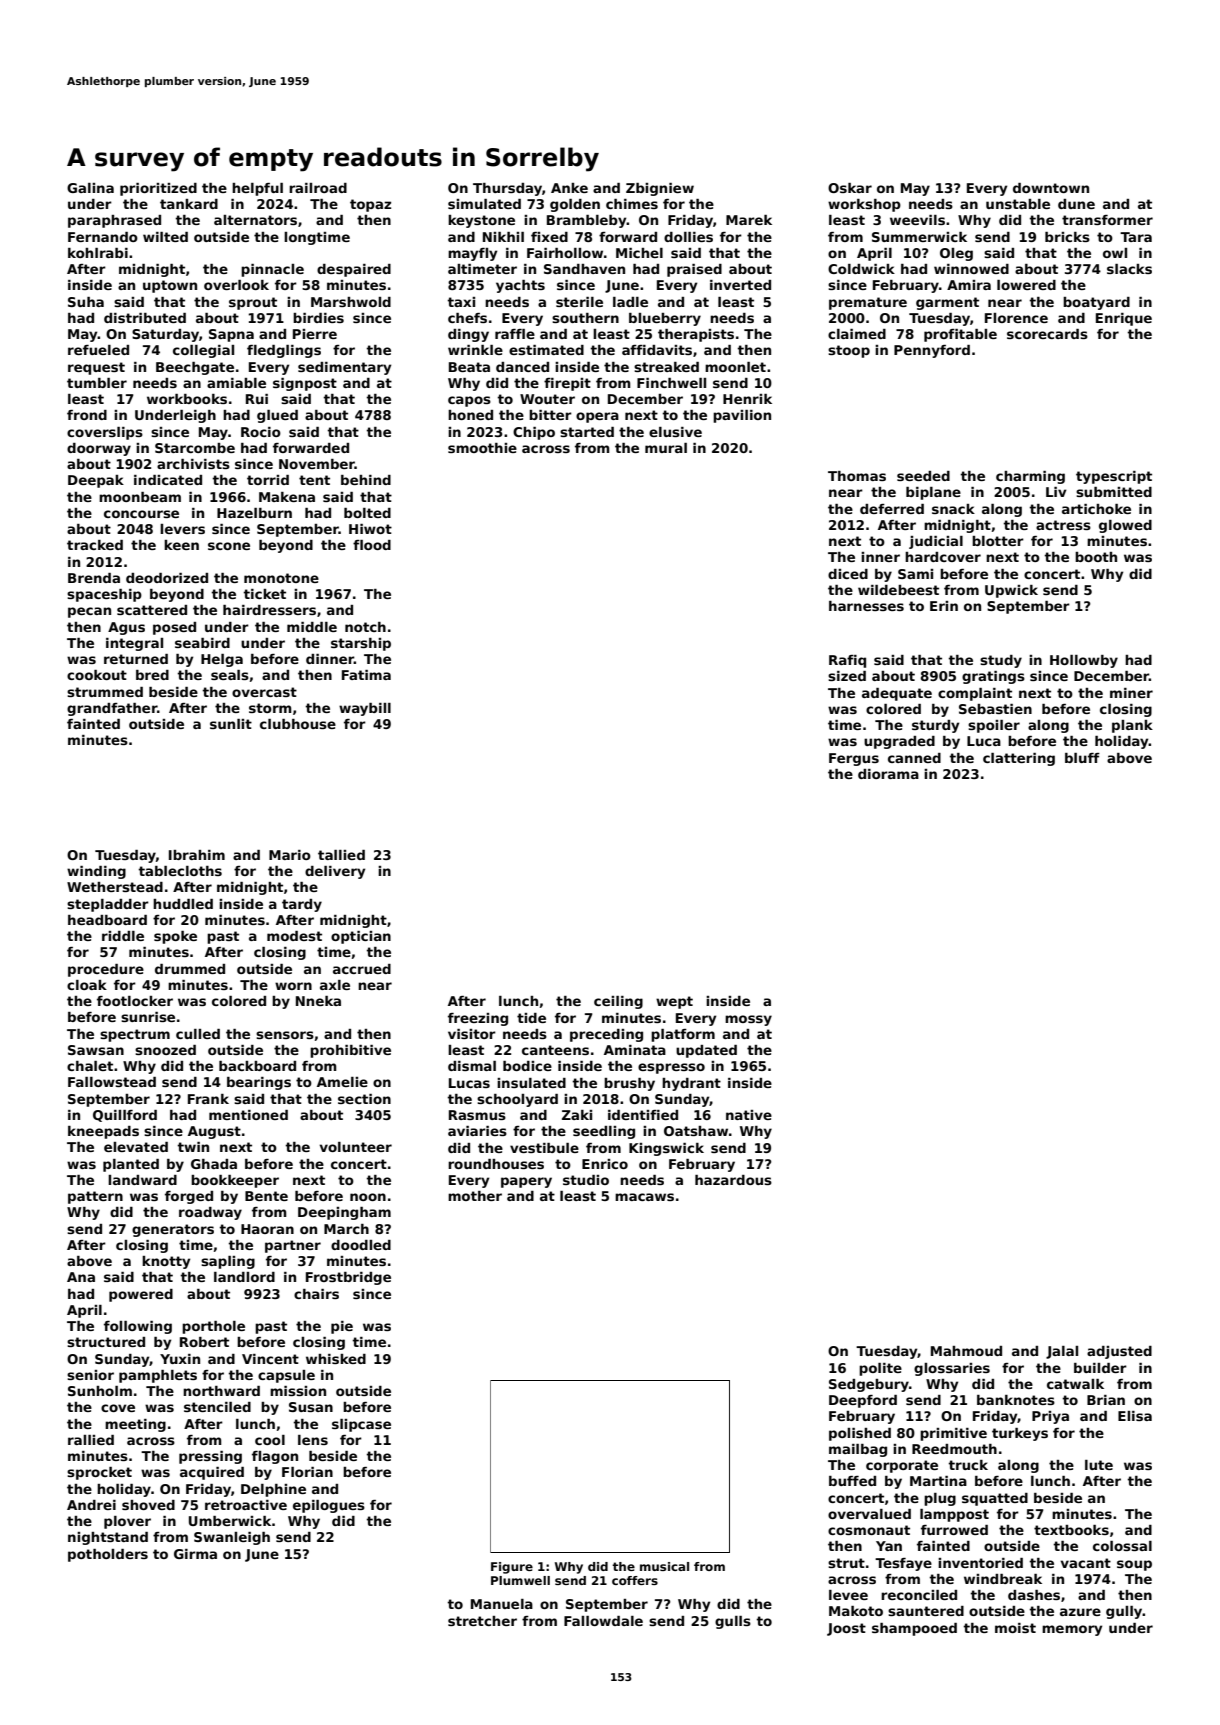 Image resolution: width=1220 pixels, height=1725 pixels. I want to click on Girma, so click(195, 1554).
